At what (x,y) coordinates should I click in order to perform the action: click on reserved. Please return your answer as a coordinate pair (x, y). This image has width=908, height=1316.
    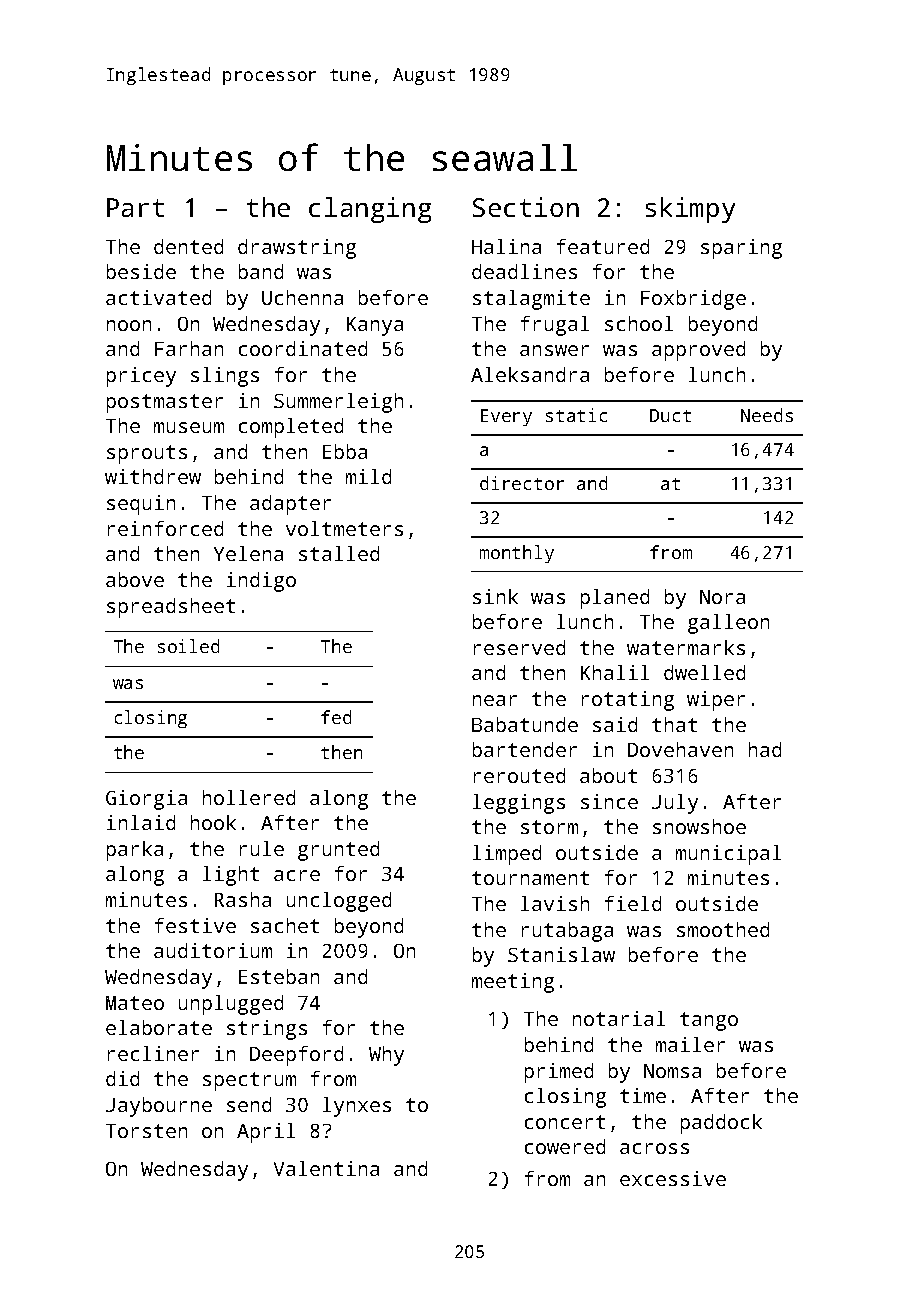
    Looking at the image, I should click on (519, 647).
